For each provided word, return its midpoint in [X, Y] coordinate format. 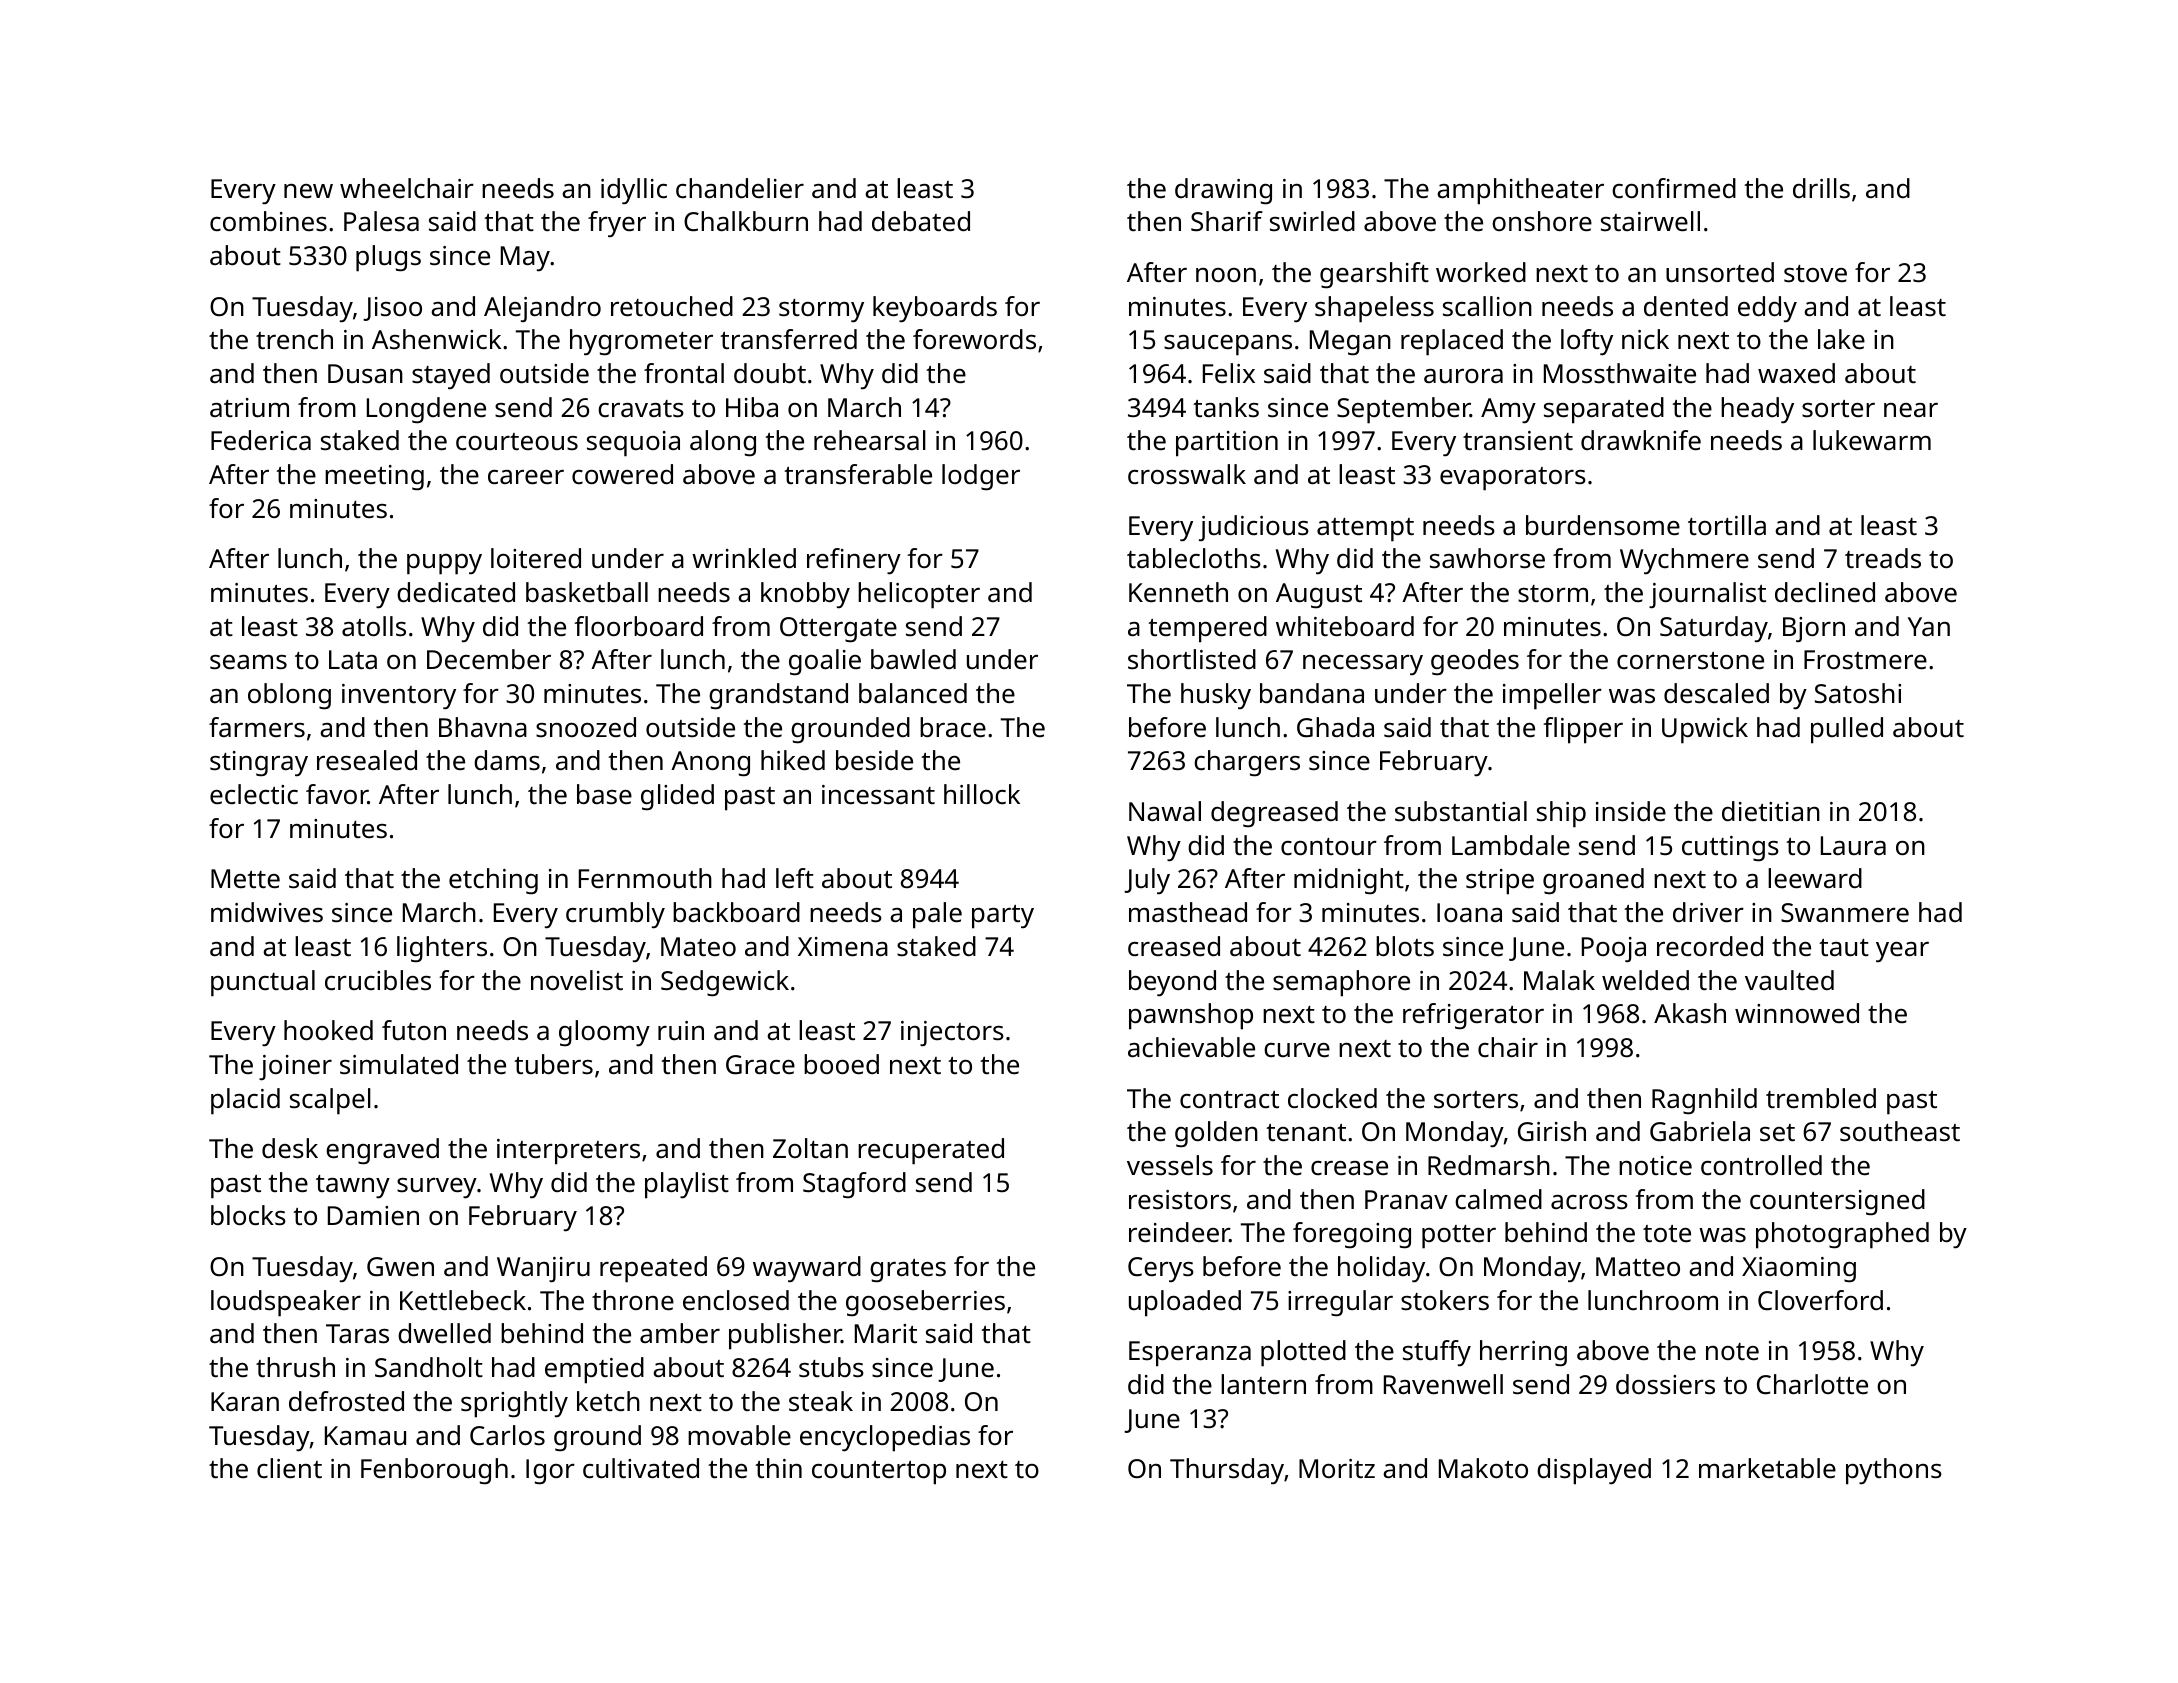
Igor [550, 1472]
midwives [267, 912]
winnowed [1797, 1013]
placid [245, 1101]
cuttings [1730, 849]
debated [921, 221]
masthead [1188, 912]
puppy [444, 564]
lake [1841, 339]
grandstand [778, 696]
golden [1216, 1134]
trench [294, 339]
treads [1883, 558]
